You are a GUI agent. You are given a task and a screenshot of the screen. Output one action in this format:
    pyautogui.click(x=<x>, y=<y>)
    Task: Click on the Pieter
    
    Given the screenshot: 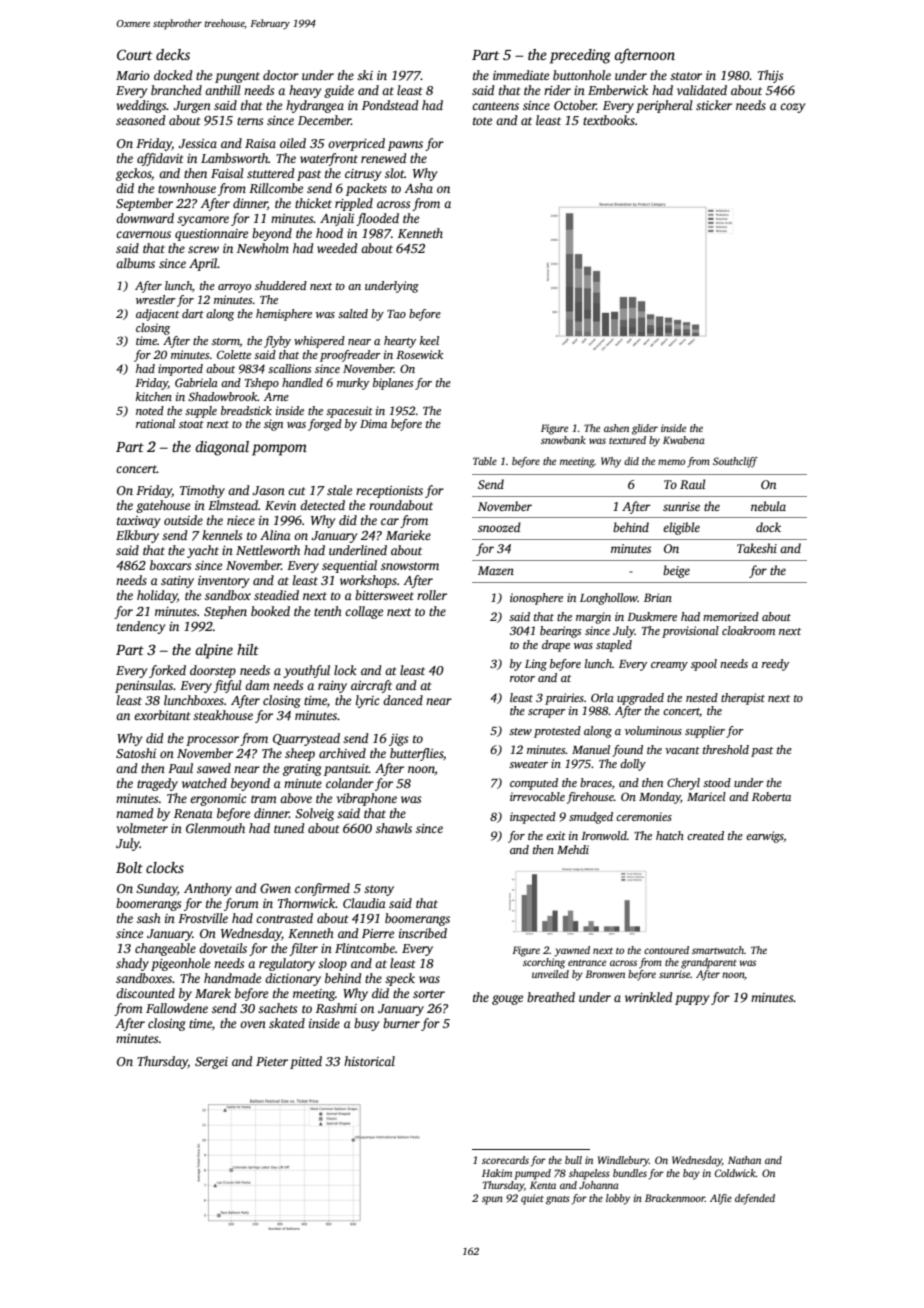 What is the action you would take?
    pyautogui.click(x=272, y=1061)
